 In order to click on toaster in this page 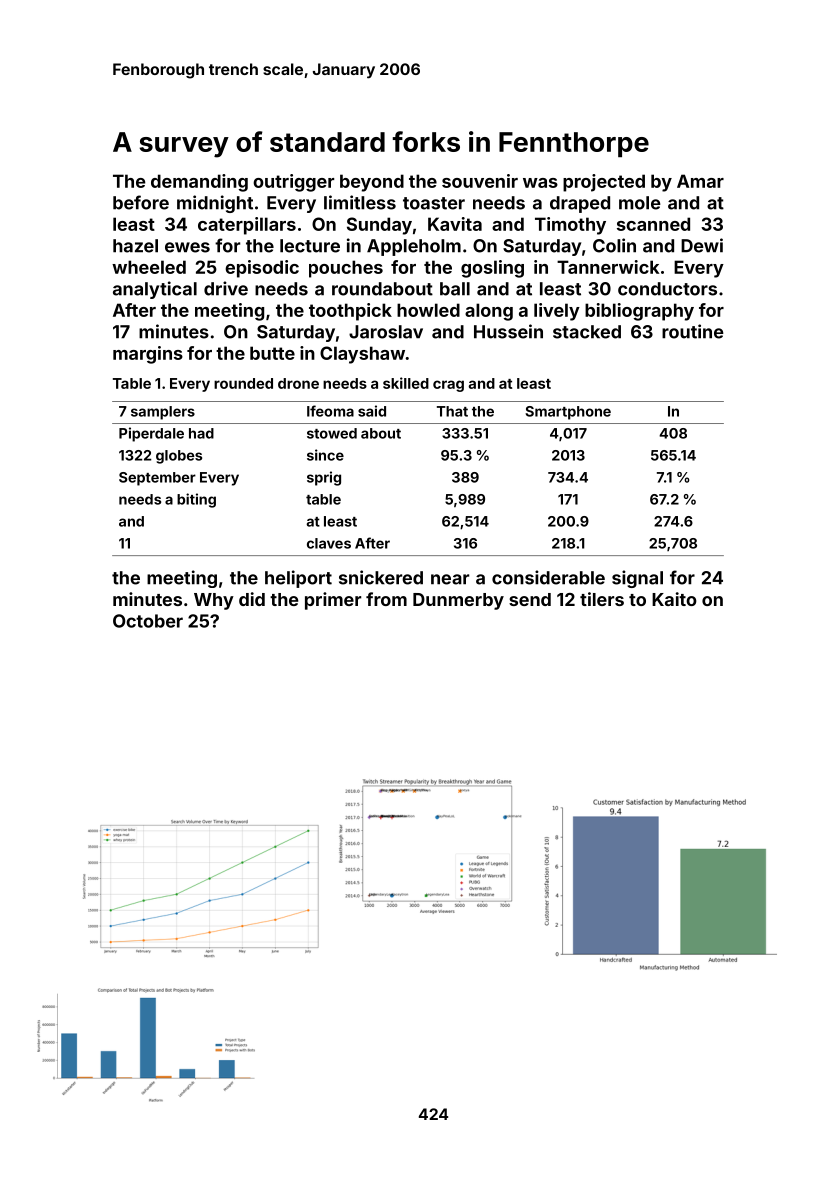, I will do `click(434, 203)`.
